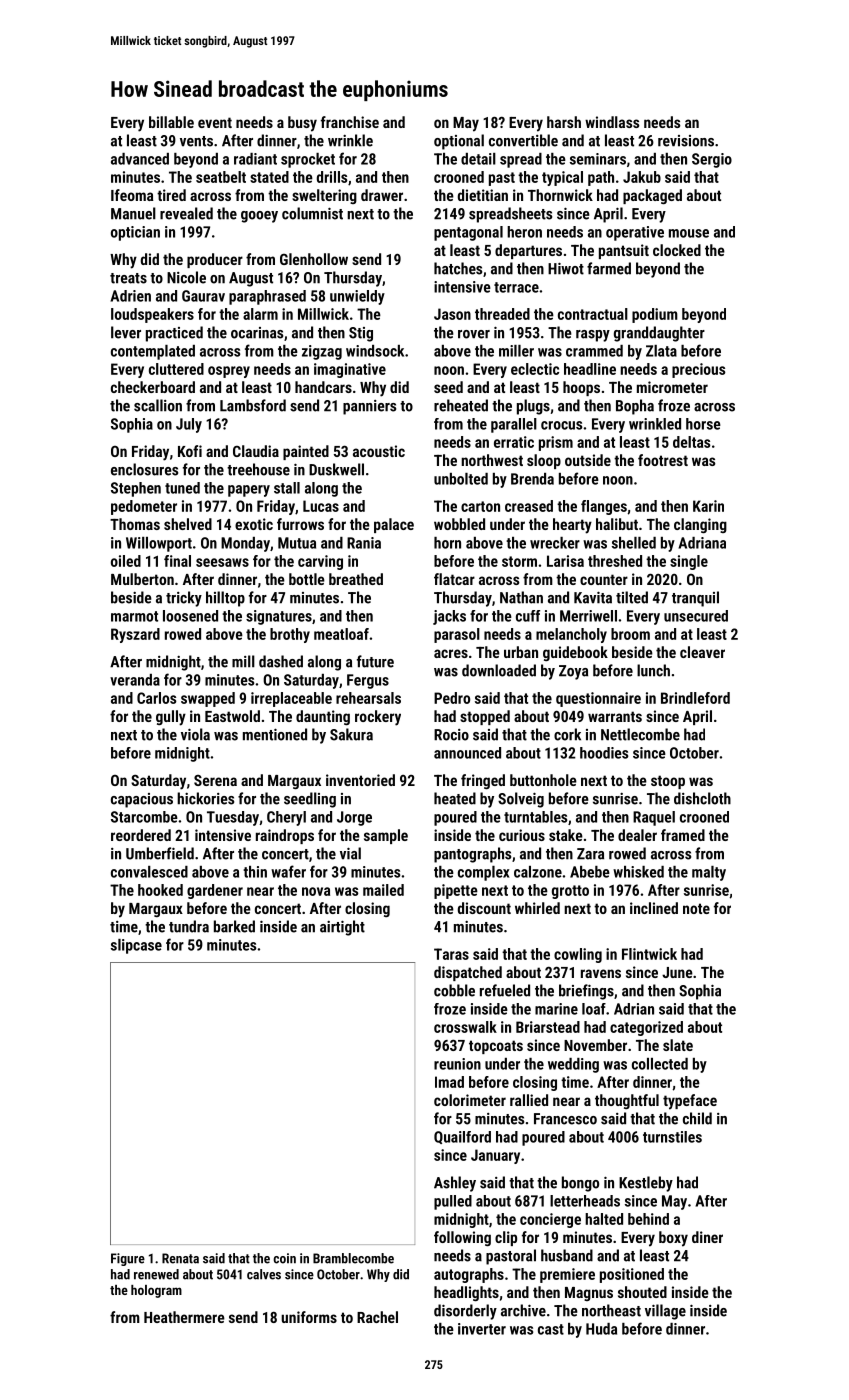 This document has width=849, height=1400. What do you see at coordinates (149, 872) in the document?
I see `convalesced` at bounding box center [149, 872].
